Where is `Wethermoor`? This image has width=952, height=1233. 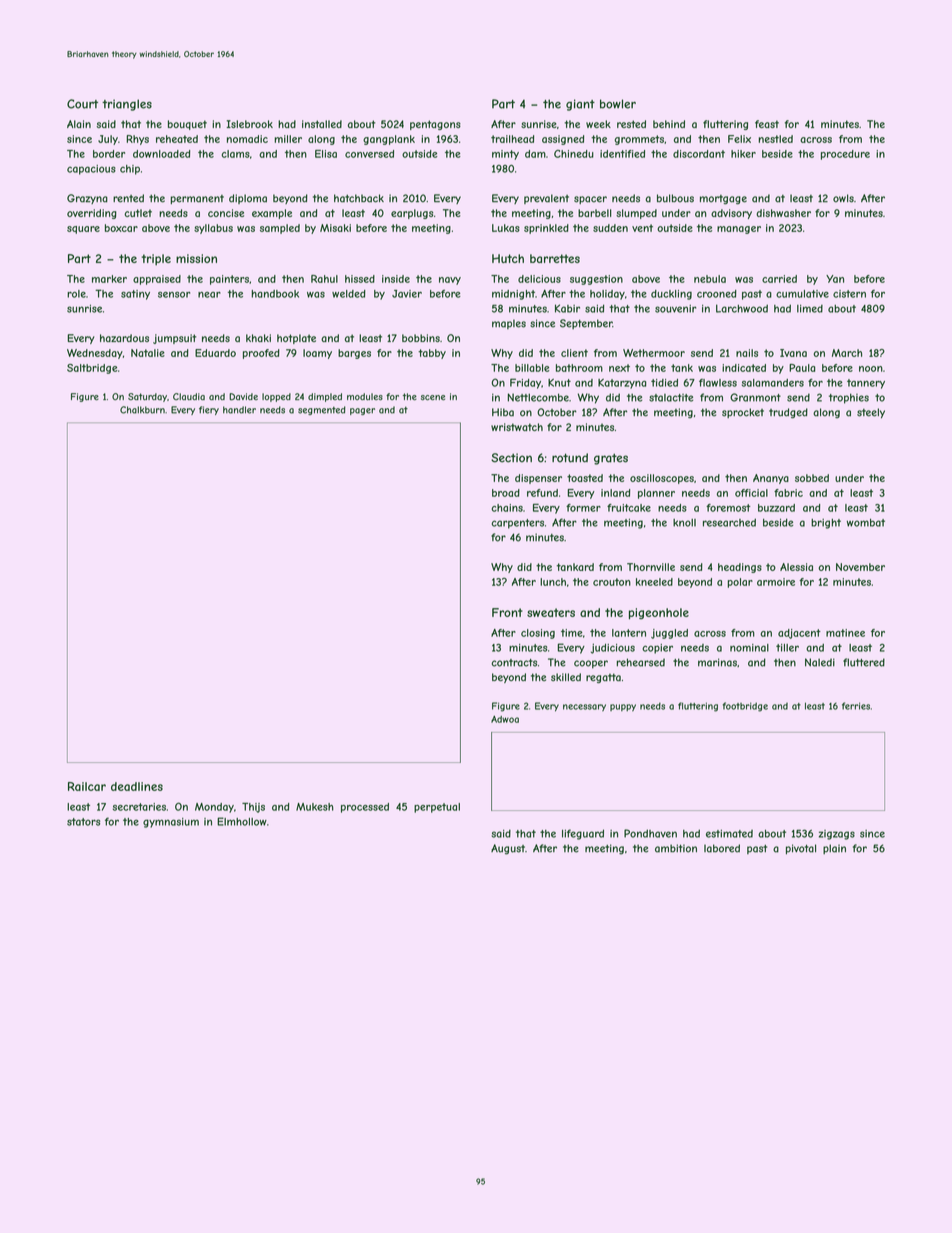 Wethermoor is located at coordinates (654, 353).
